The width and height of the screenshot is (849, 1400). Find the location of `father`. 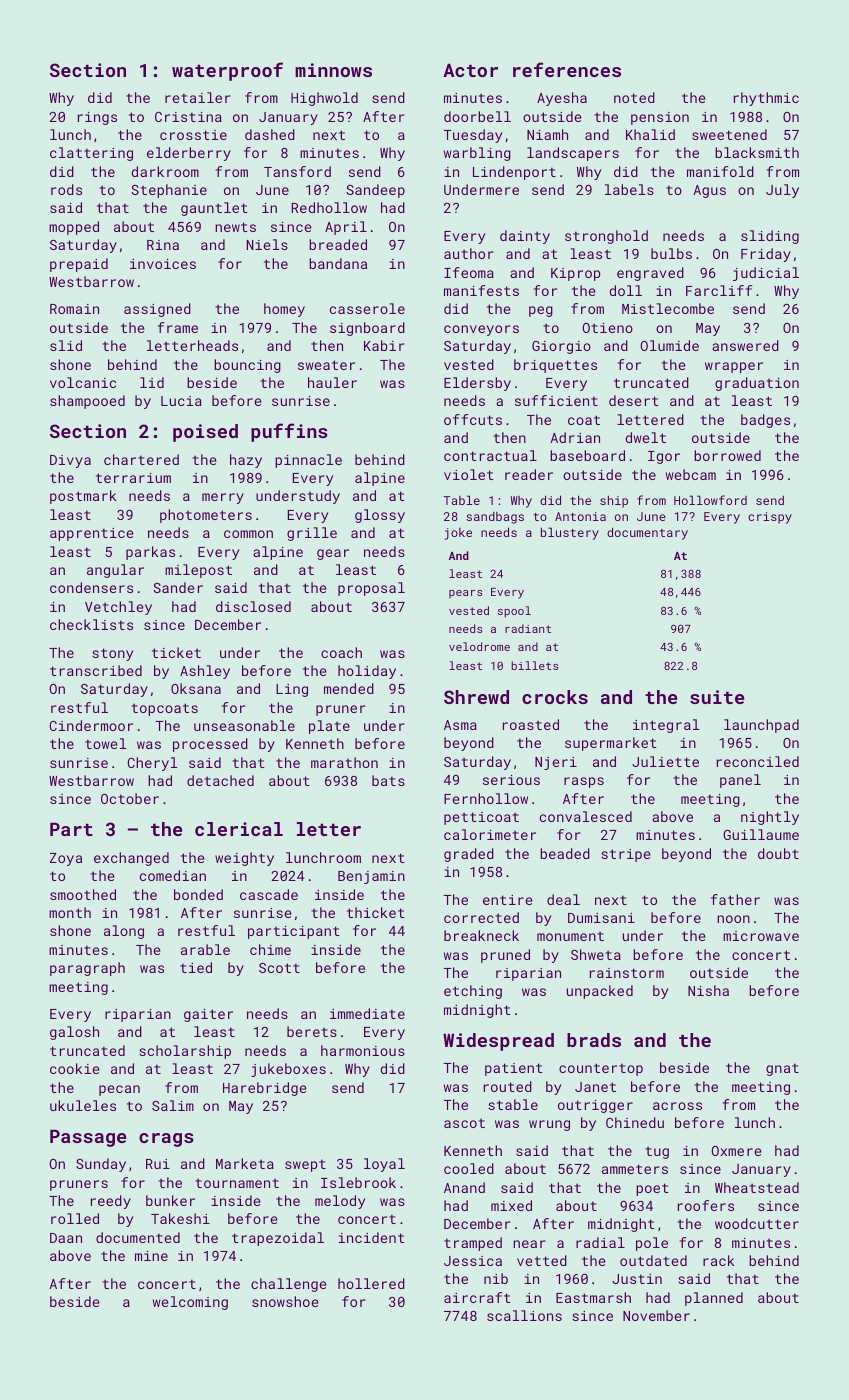

father is located at coordinates (735, 899).
